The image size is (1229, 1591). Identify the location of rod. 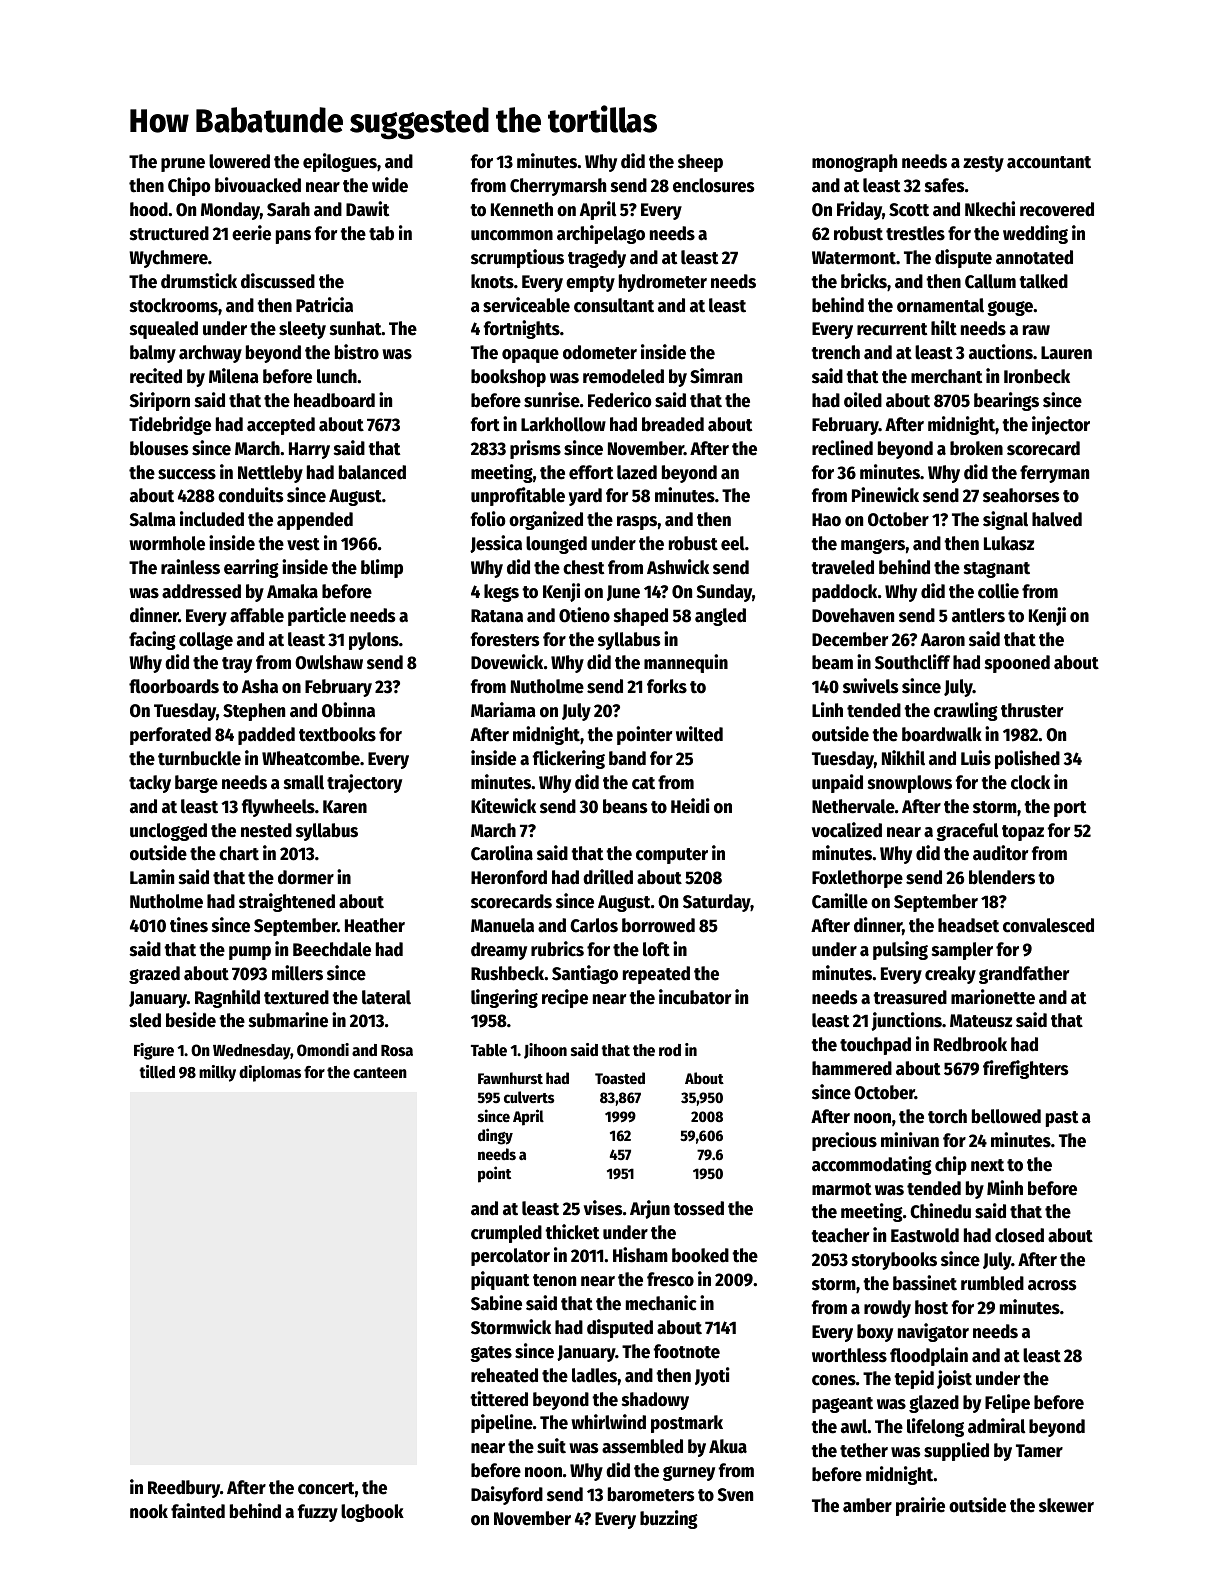
(670, 1050).
